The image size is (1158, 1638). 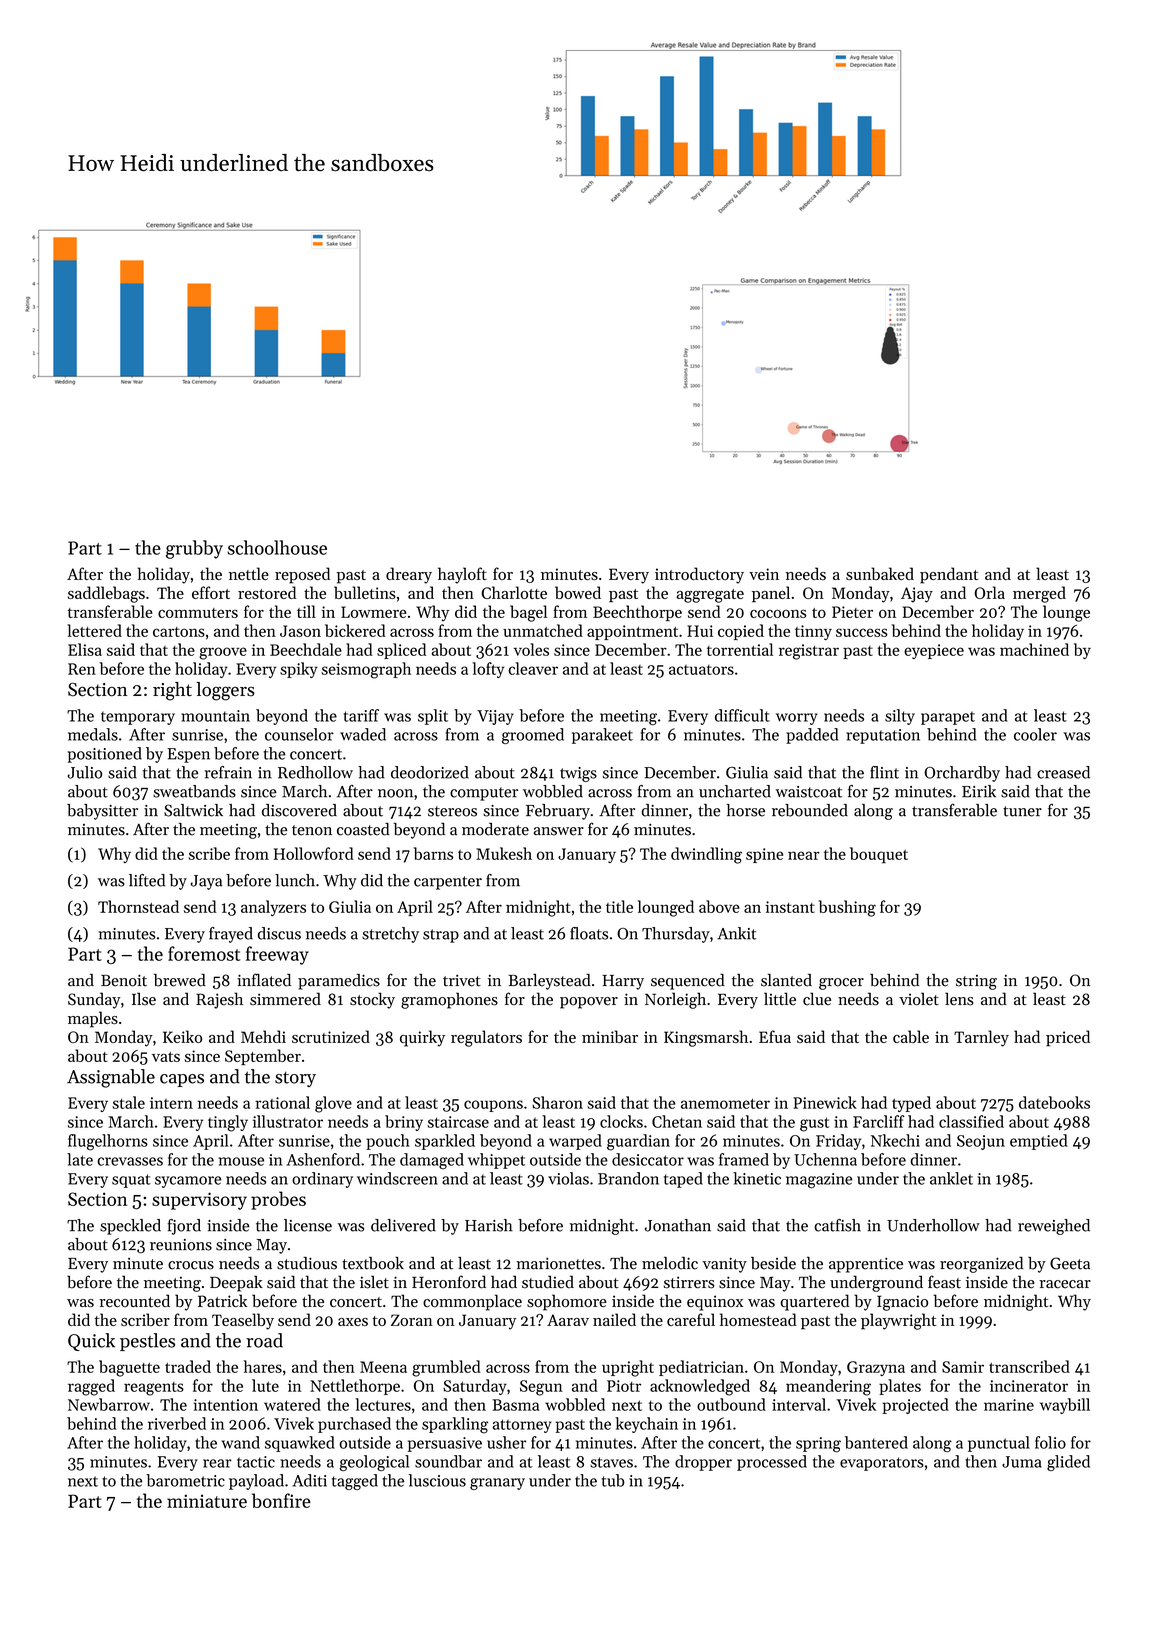 I want to click on split, so click(x=433, y=717).
